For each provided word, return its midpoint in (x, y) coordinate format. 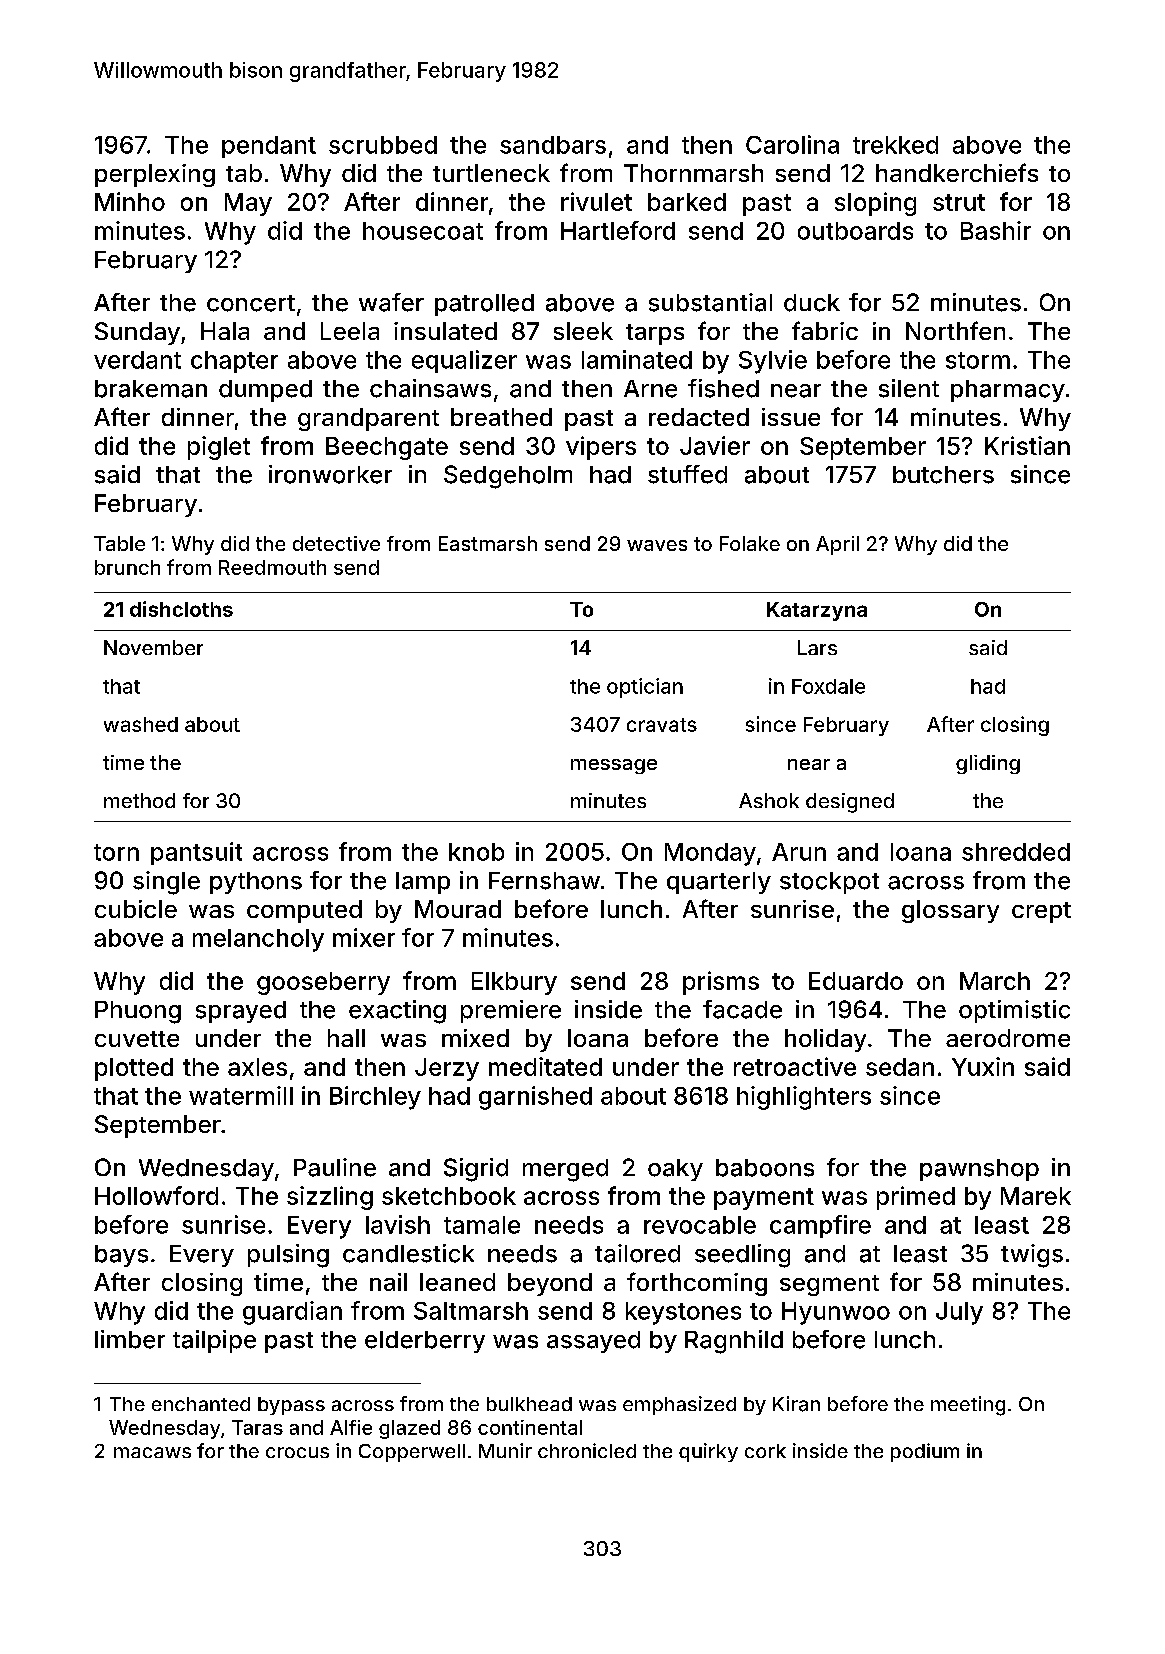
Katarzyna (817, 611)
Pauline (335, 1167)
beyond (550, 1284)
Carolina (792, 144)
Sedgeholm (508, 477)
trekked (895, 145)
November (153, 647)
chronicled (587, 1450)
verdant (137, 360)
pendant (269, 147)
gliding (988, 764)
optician (645, 688)
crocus (297, 1452)
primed (916, 1198)
